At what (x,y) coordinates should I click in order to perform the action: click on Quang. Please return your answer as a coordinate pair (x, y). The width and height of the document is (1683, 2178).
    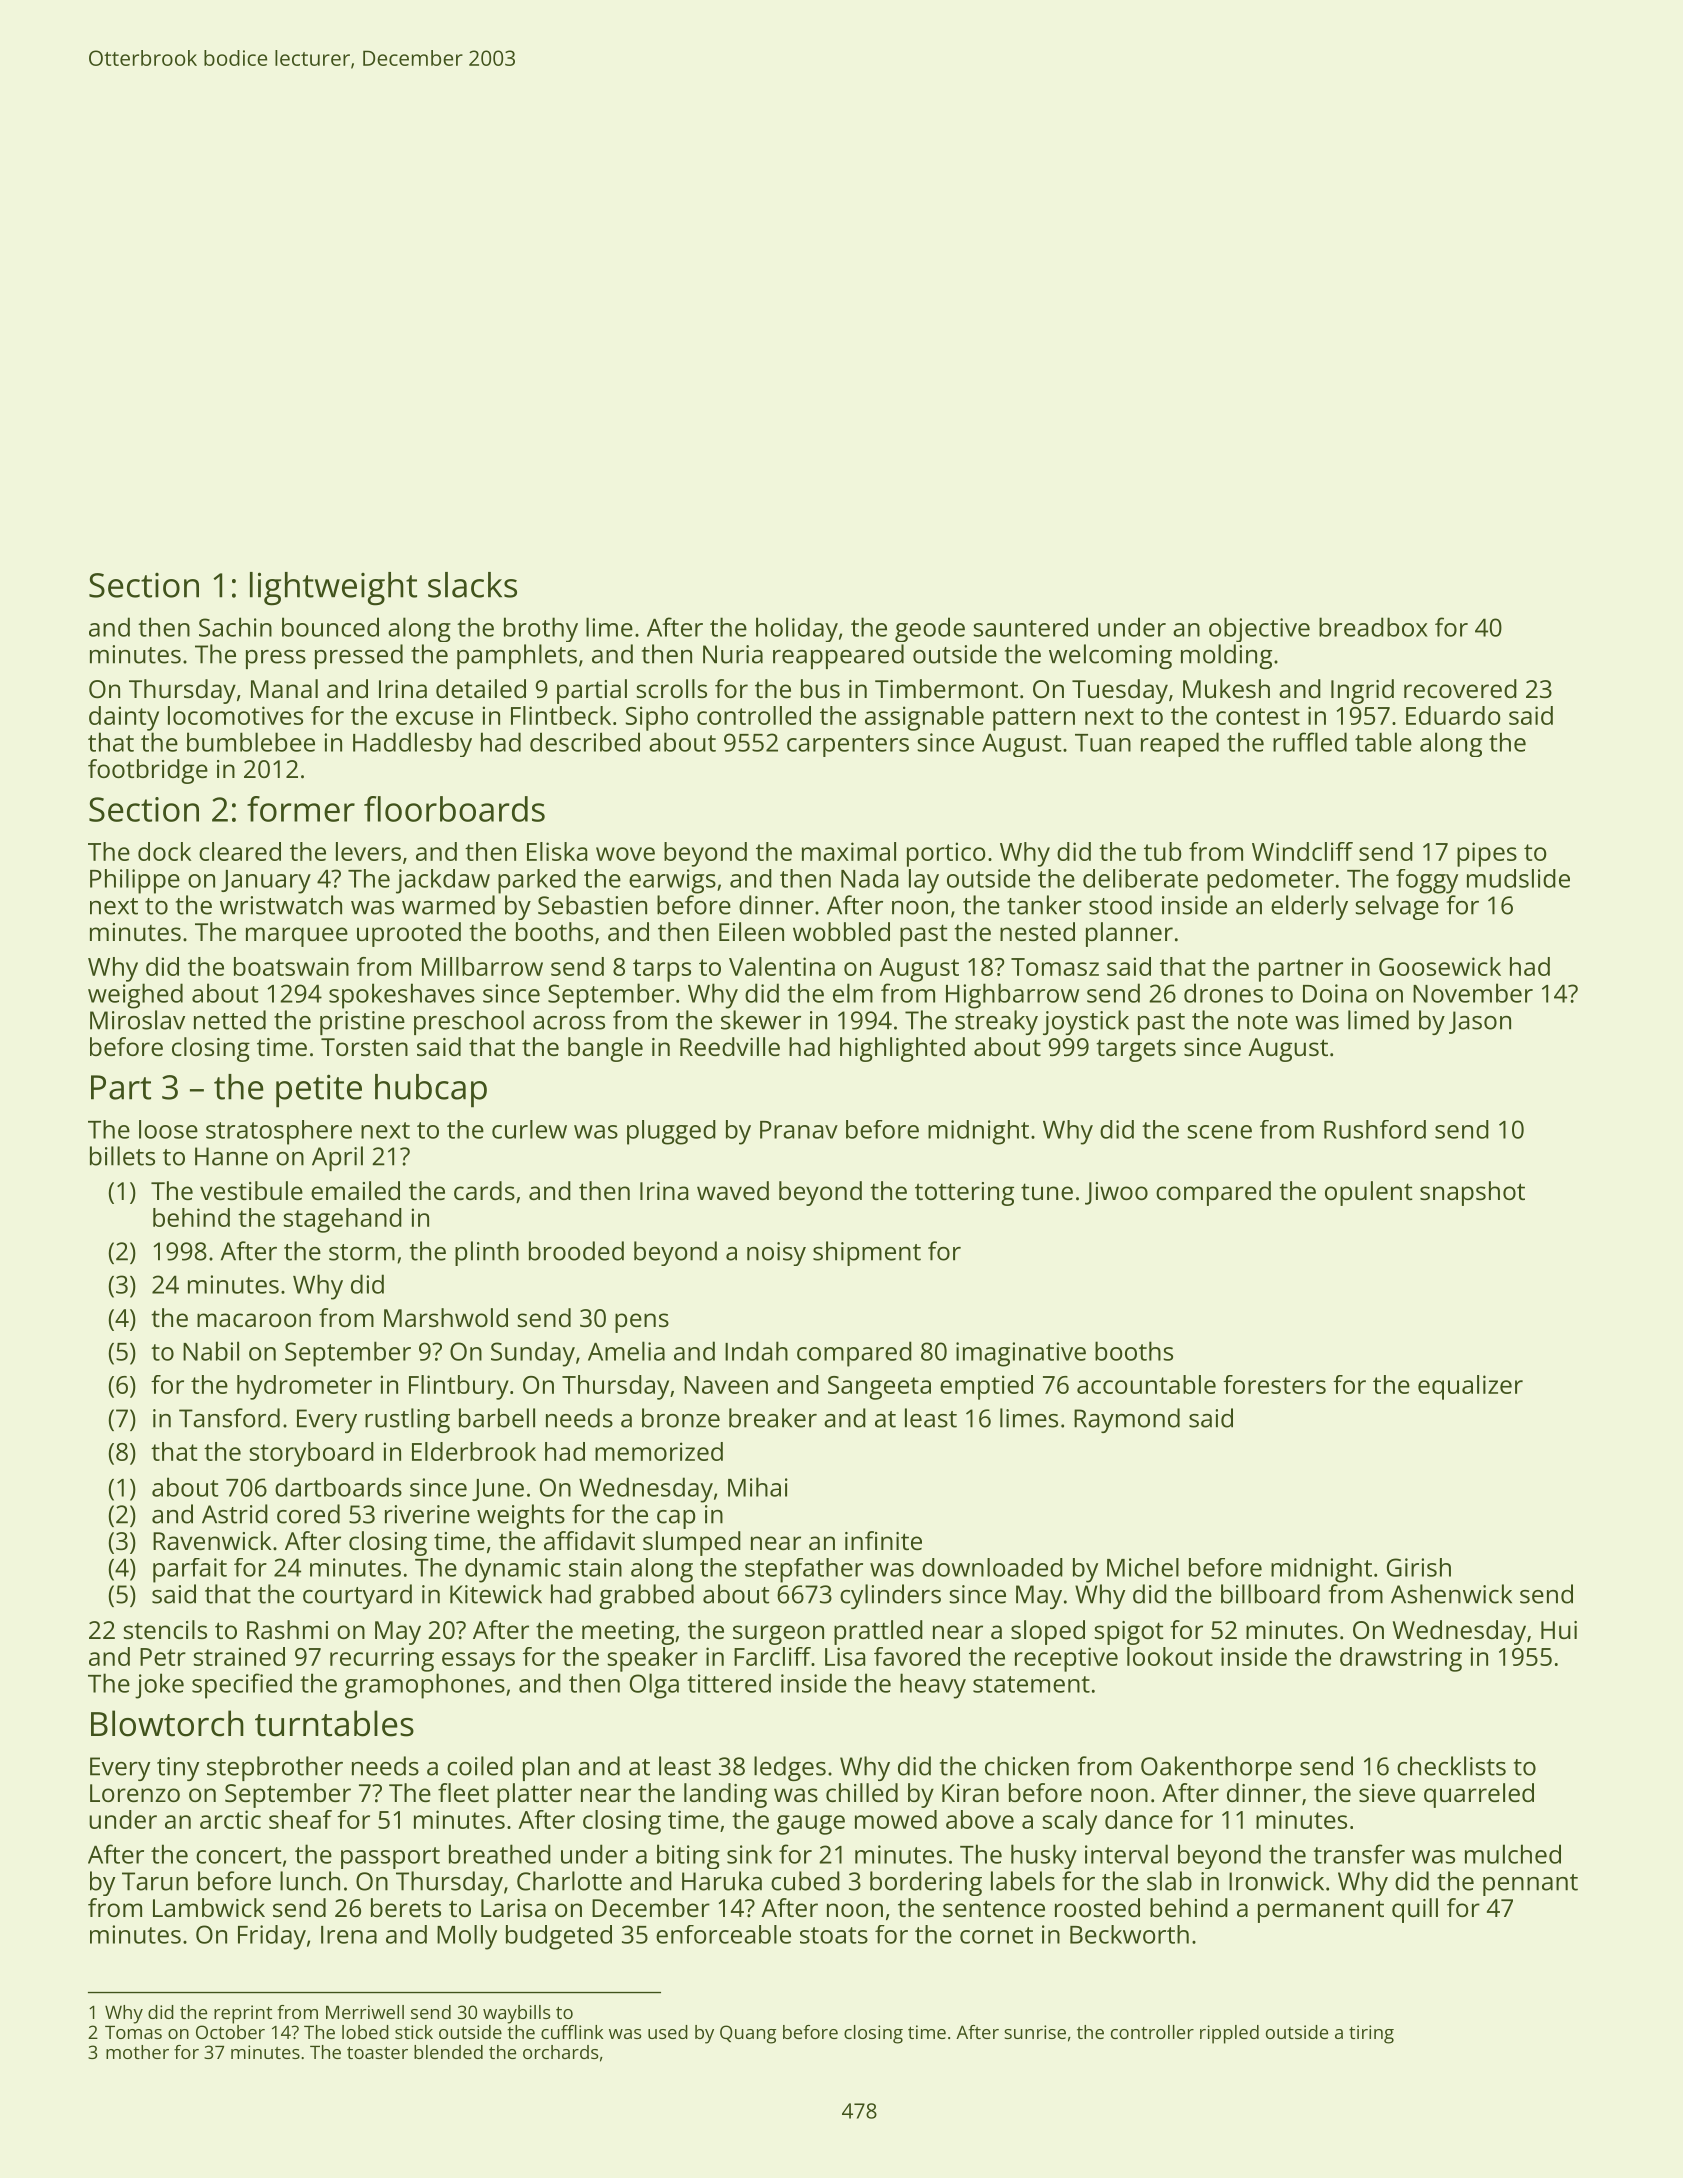
    Looking at the image, I should click on (748, 2034).
